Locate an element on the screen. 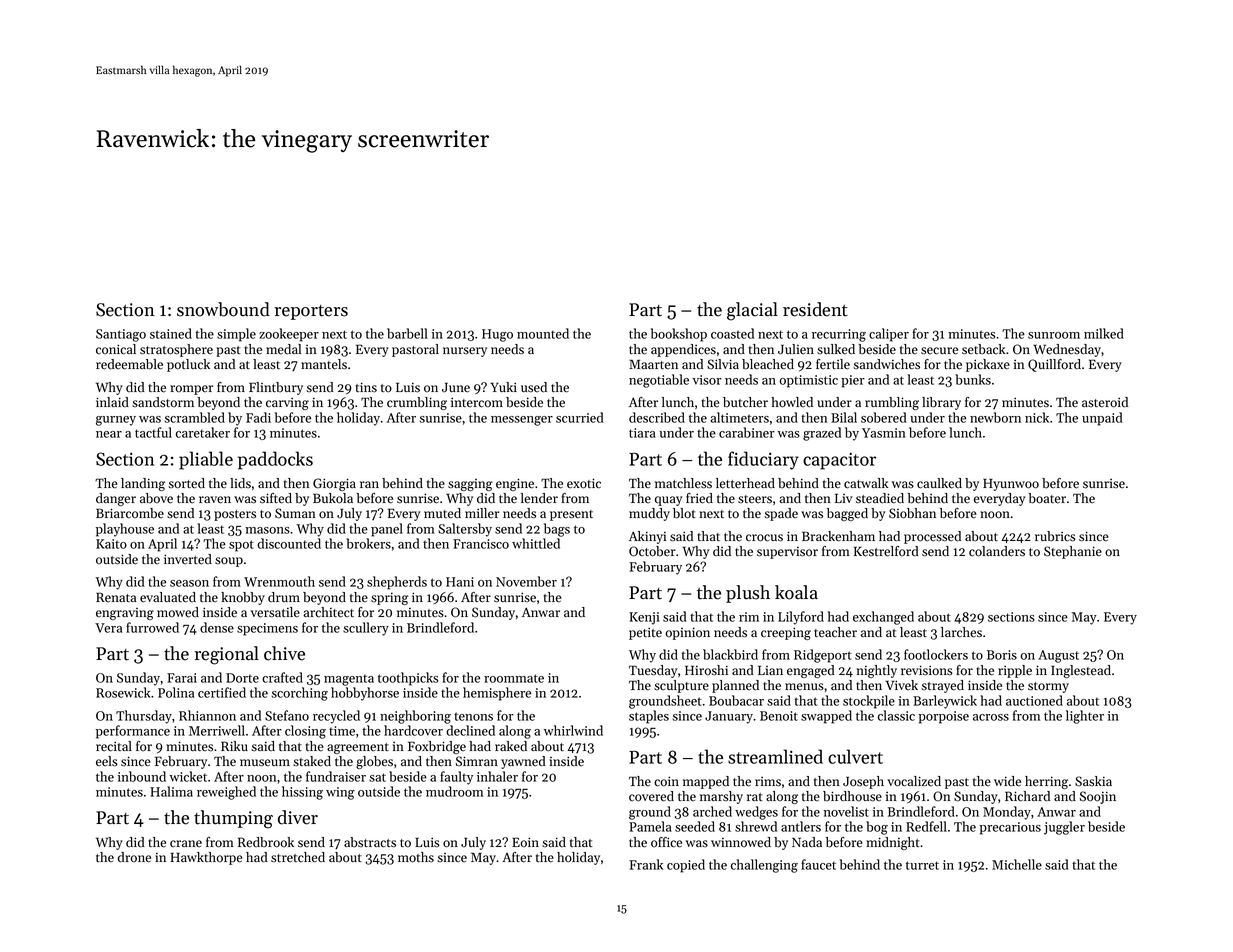 The image size is (1233, 952). Santiago is located at coordinates (121, 335).
